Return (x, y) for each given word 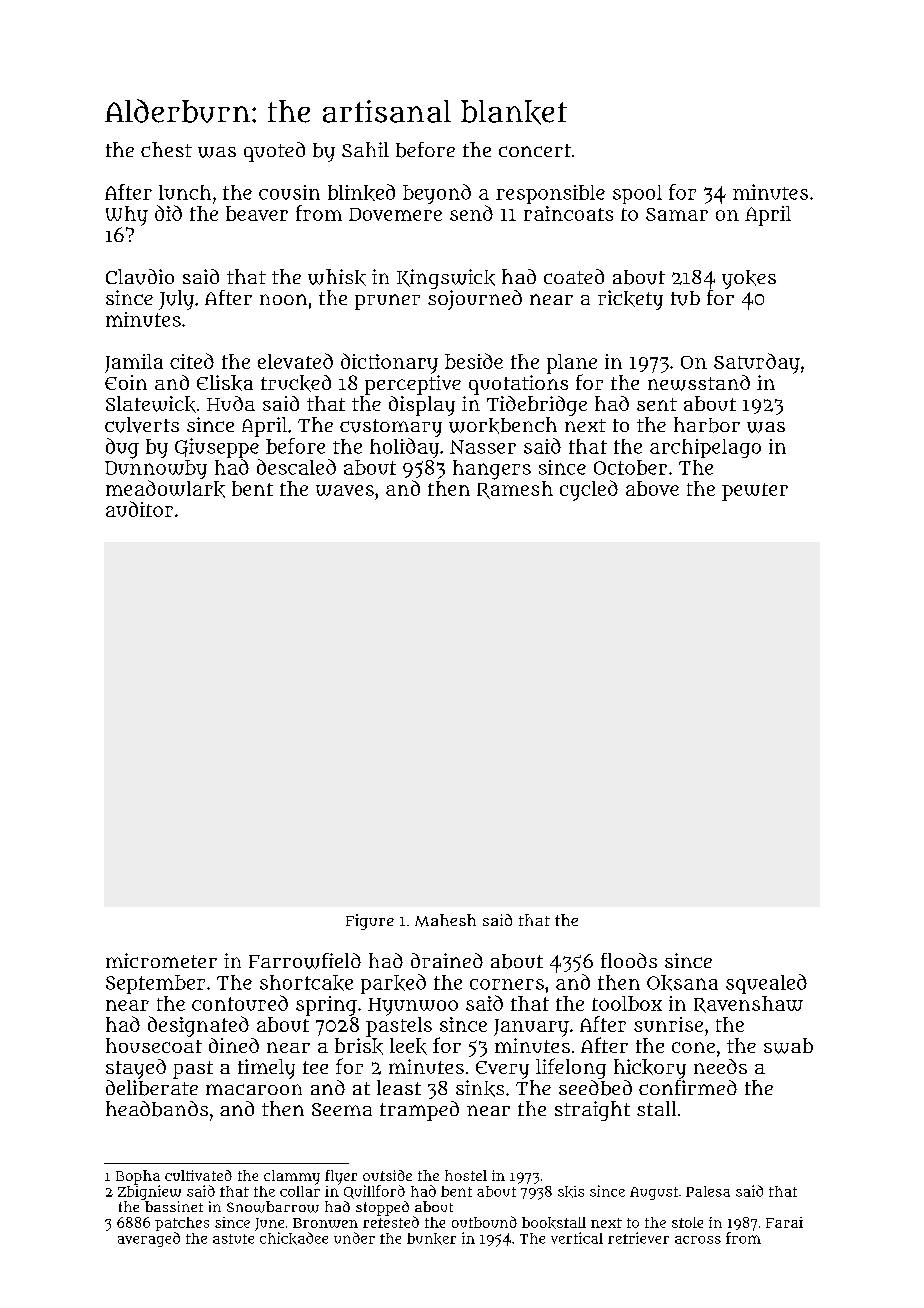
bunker (431, 1239)
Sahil (365, 149)
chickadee (294, 1238)
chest (166, 149)
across (698, 1240)
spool (637, 194)
